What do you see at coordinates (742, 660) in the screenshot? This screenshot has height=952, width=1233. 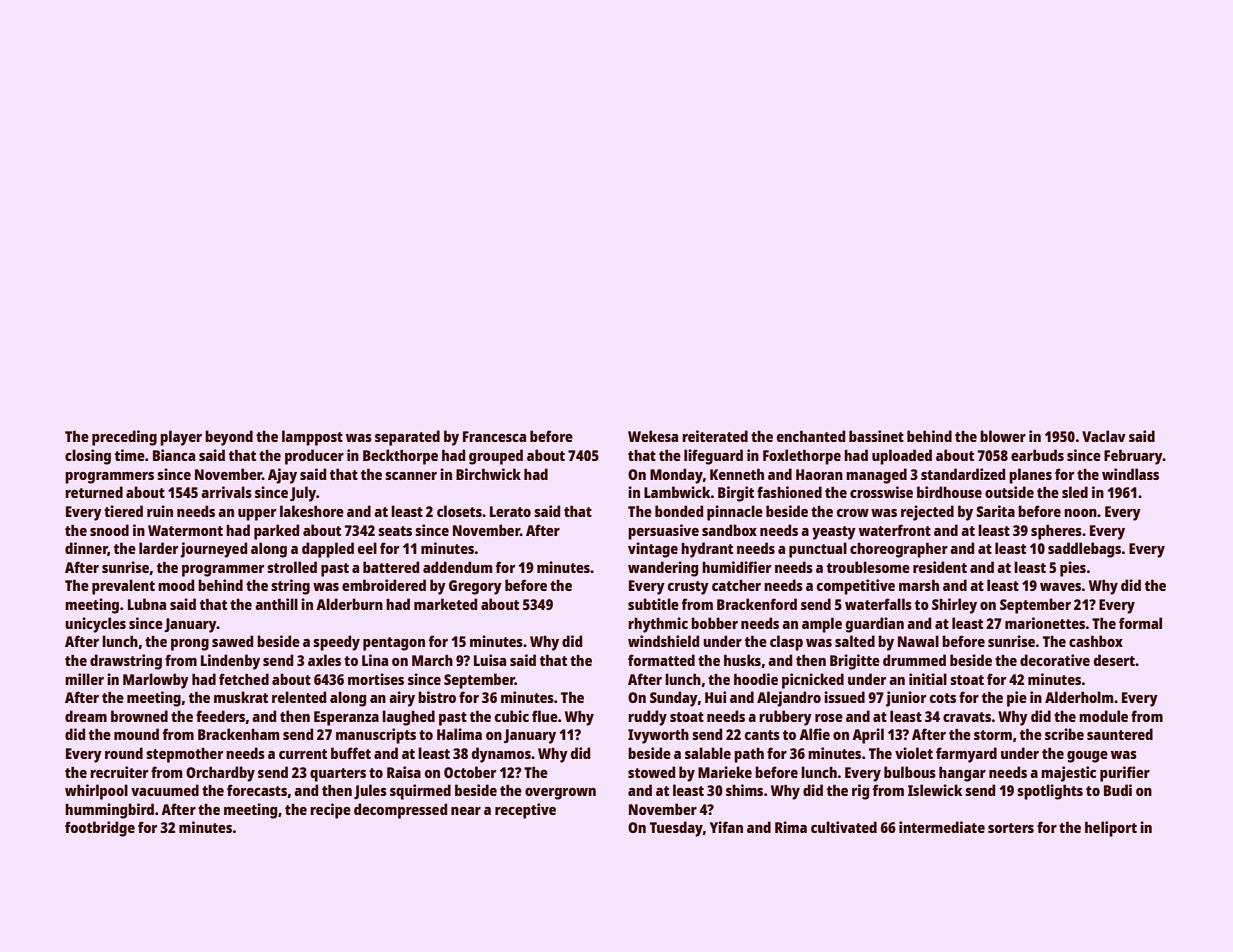 I see `husks` at bounding box center [742, 660].
